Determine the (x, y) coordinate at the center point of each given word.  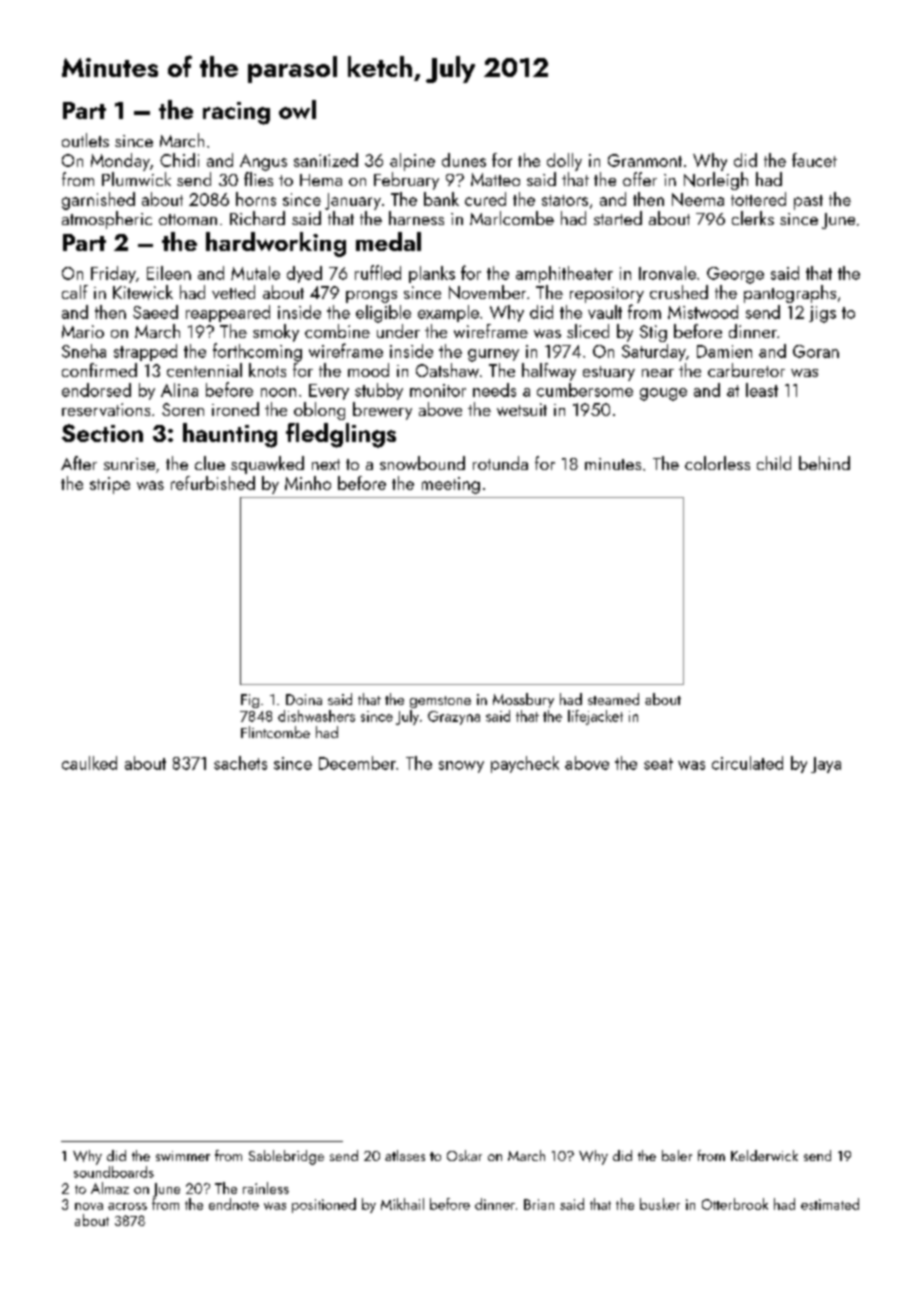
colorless (717, 463)
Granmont (645, 160)
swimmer (183, 1156)
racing (236, 113)
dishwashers (316, 716)
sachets (240, 763)
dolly (564, 162)
